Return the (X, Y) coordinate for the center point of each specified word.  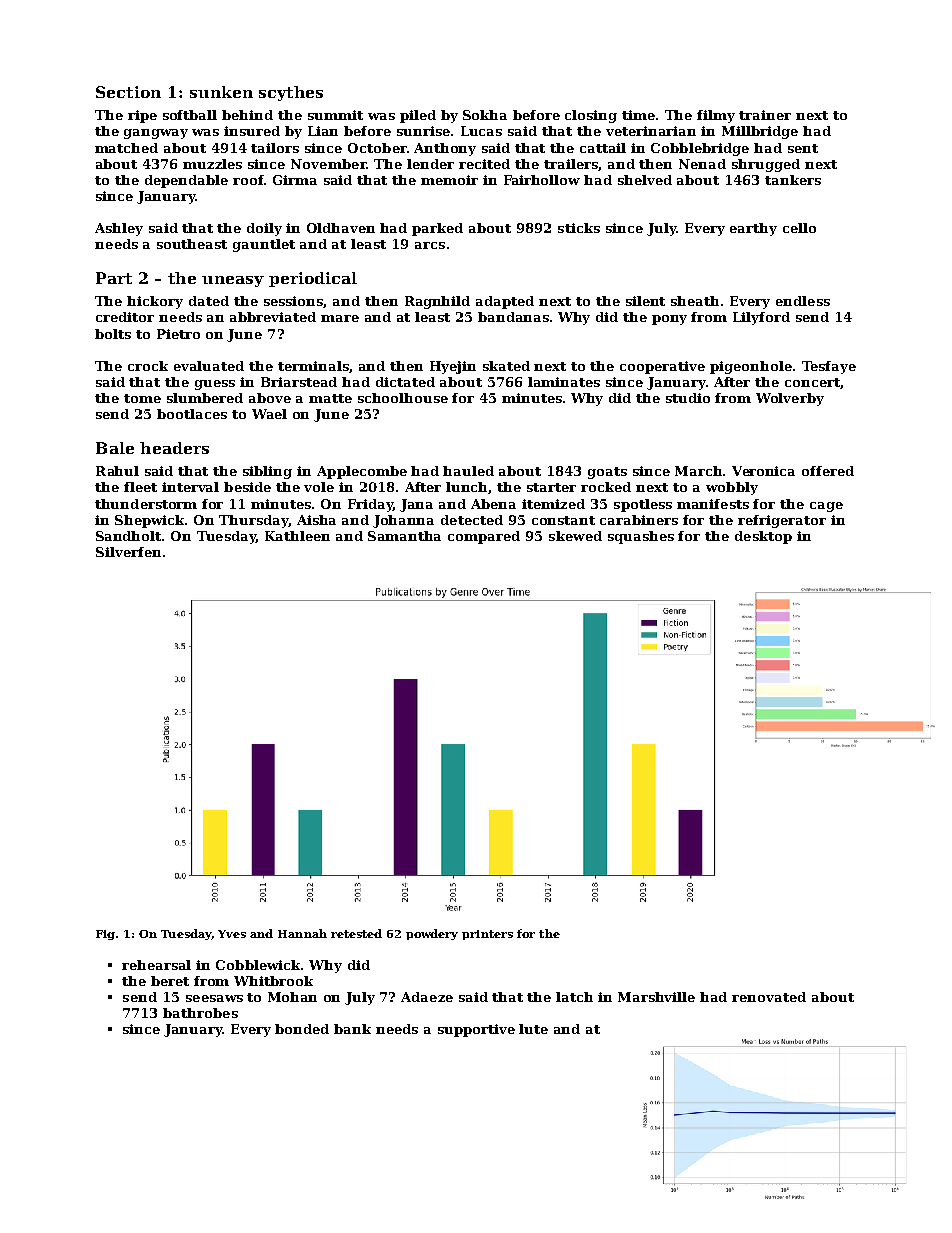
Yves (232, 934)
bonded (302, 1029)
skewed (575, 536)
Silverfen (128, 552)
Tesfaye (829, 367)
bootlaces (192, 414)
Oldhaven (341, 228)
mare (340, 318)
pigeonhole (751, 367)
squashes (641, 537)
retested (356, 933)
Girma (295, 180)
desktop (763, 537)
